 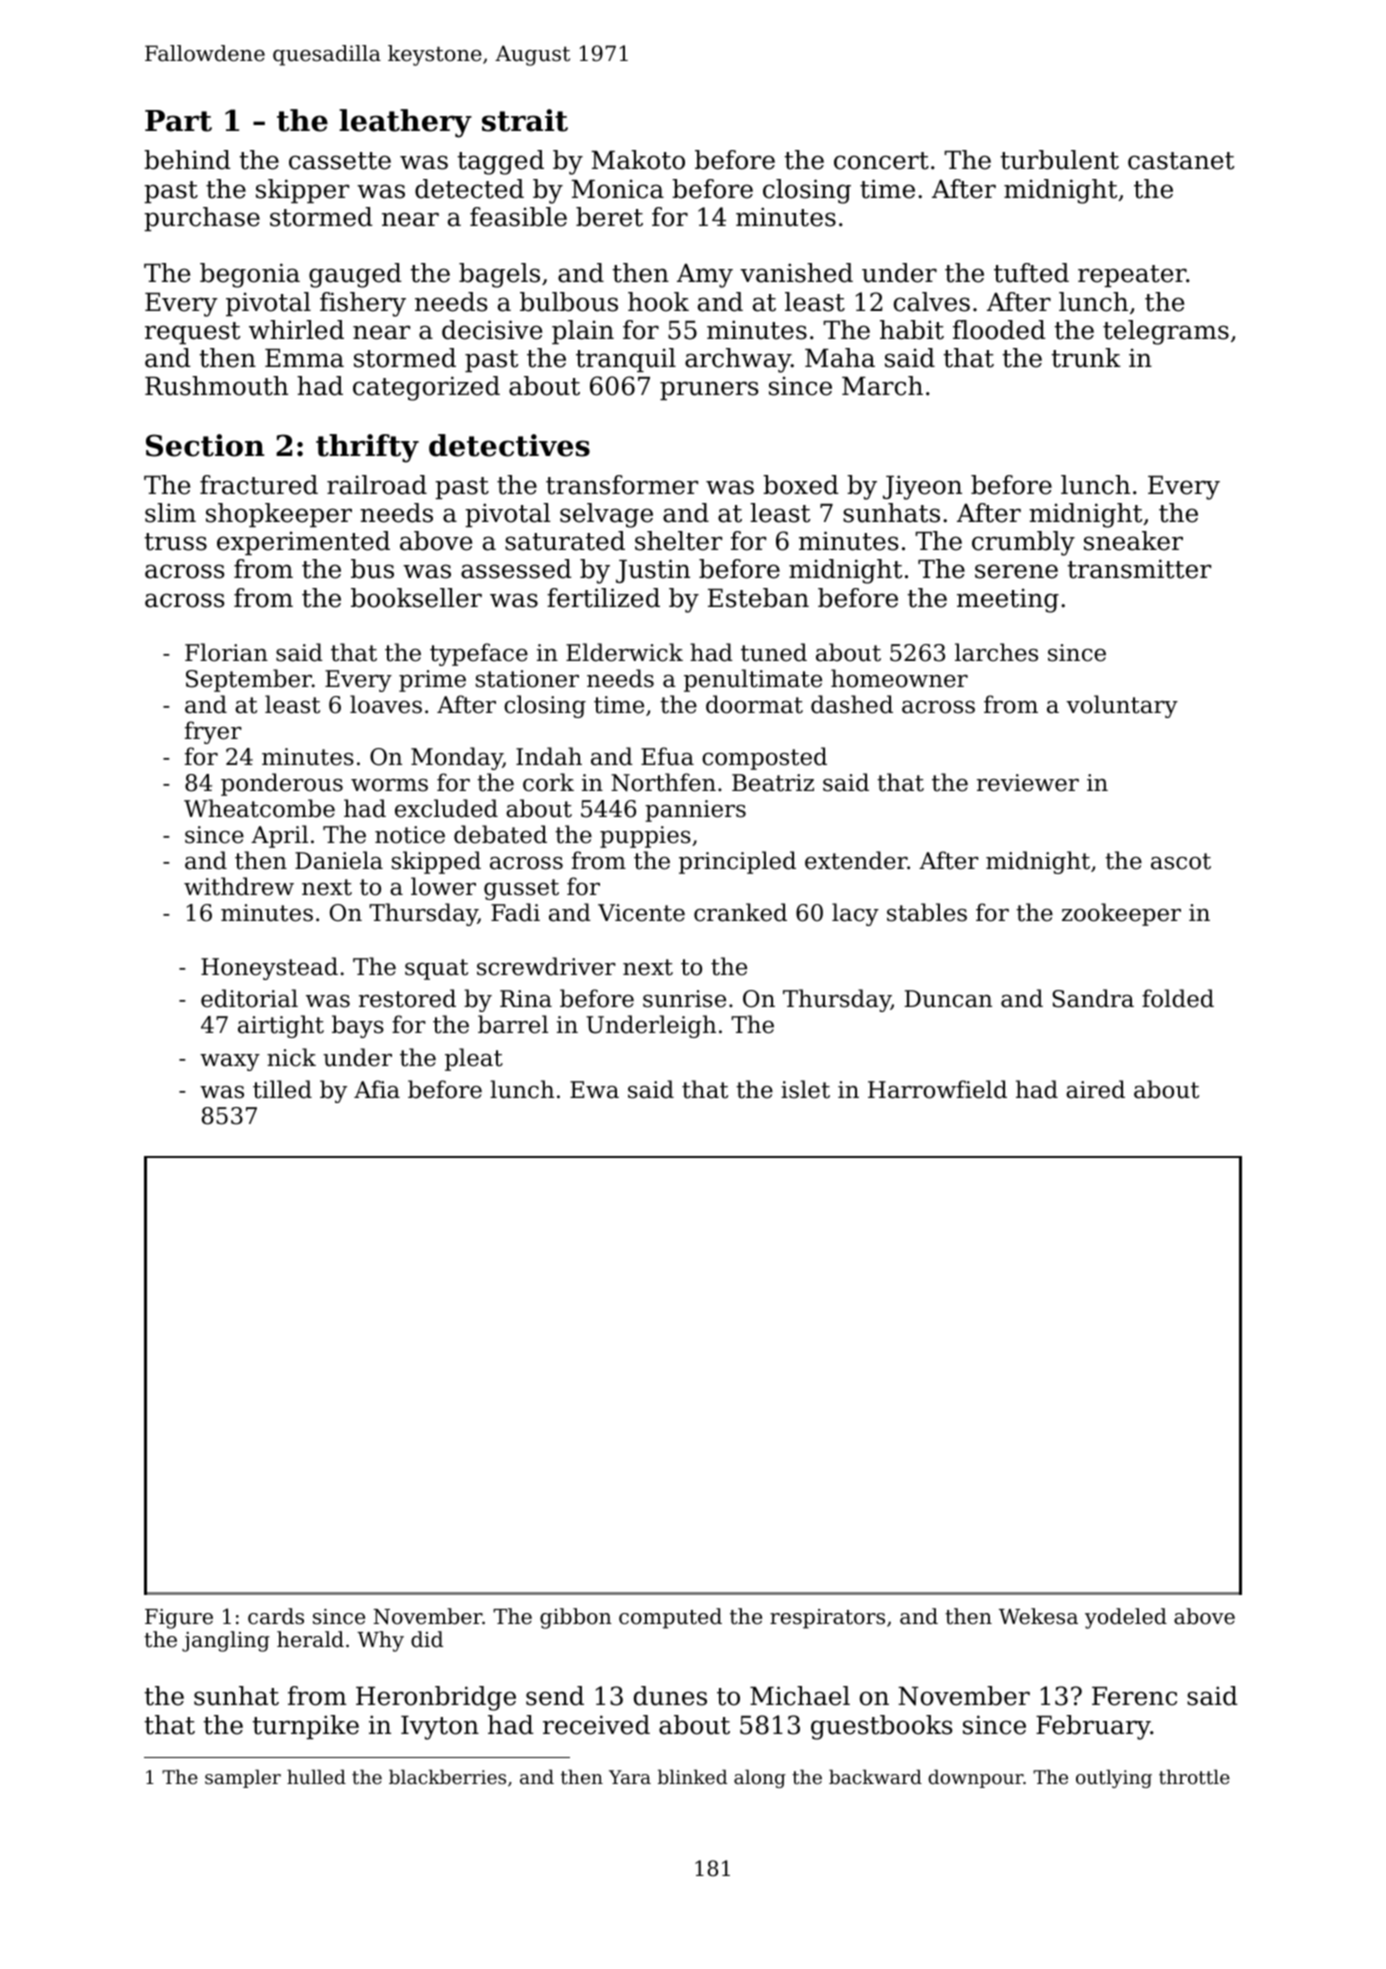 What do you see at coordinates (282, 1089) in the image?
I see `tilled` at bounding box center [282, 1089].
